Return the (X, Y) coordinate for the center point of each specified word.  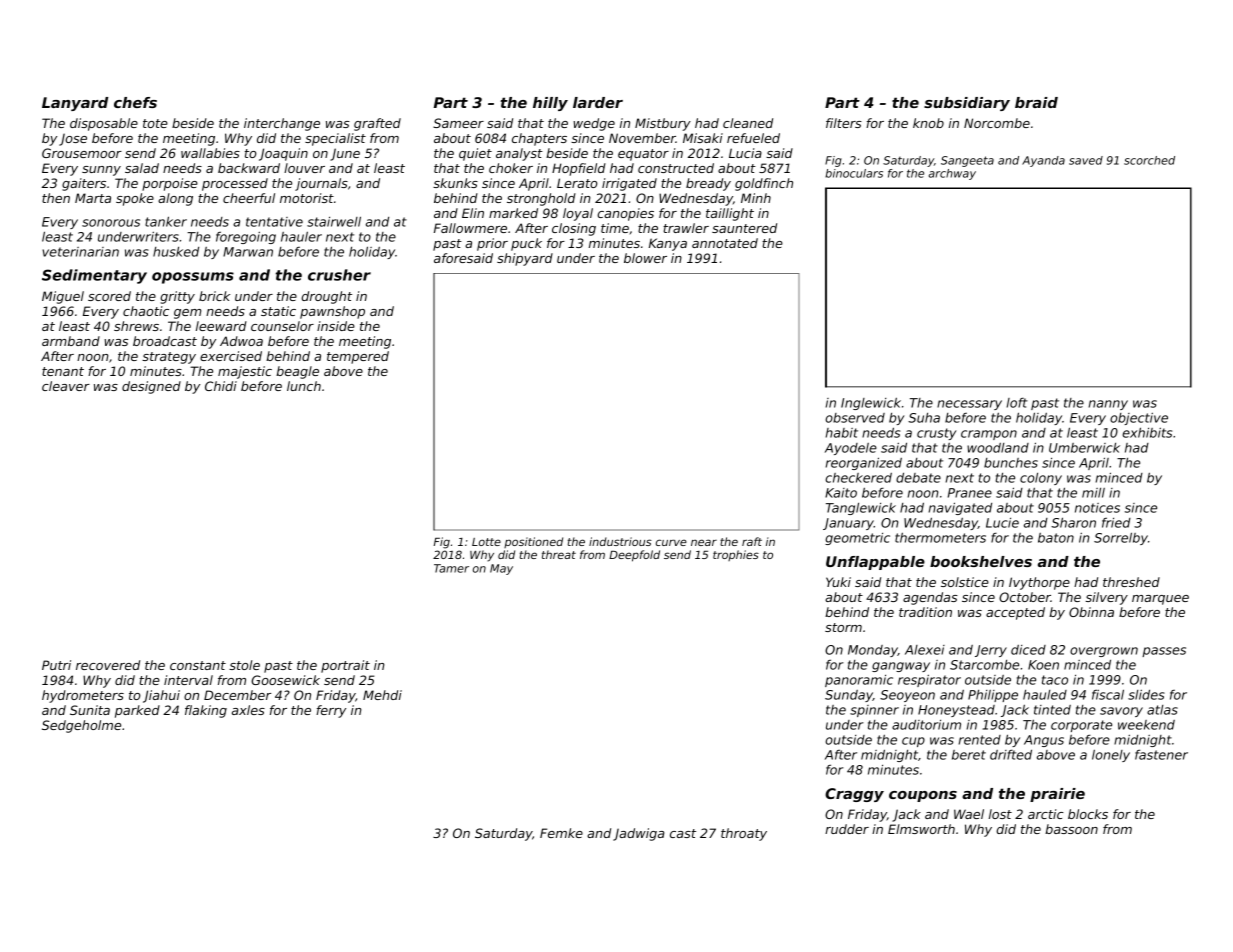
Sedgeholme (81, 726)
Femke (561, 833)
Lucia (745, 153)
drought (326, 297)
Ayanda (1043, 161)
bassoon (1071, 829)
